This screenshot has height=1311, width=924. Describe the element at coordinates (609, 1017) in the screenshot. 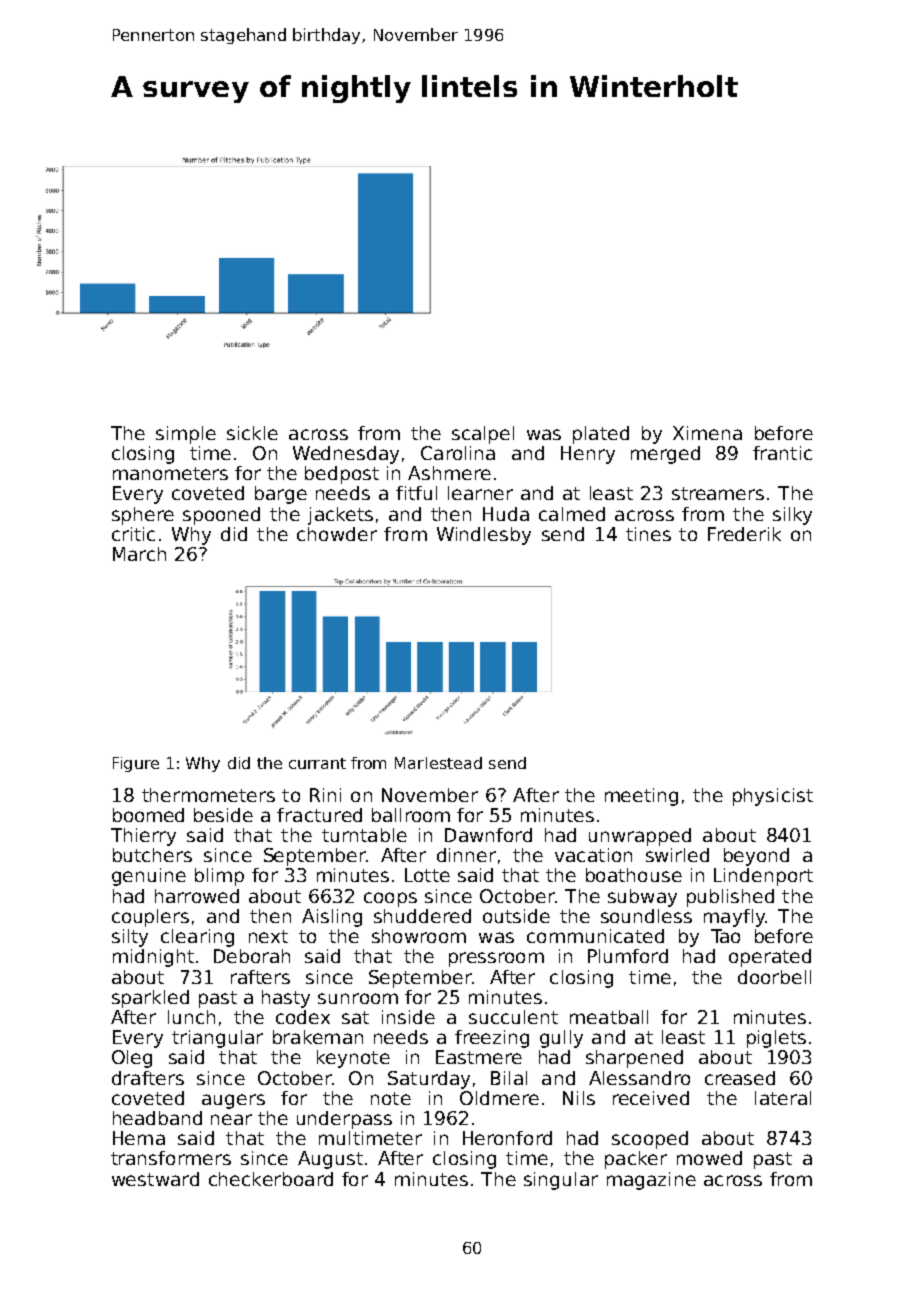

I see `meatball` at that location.
